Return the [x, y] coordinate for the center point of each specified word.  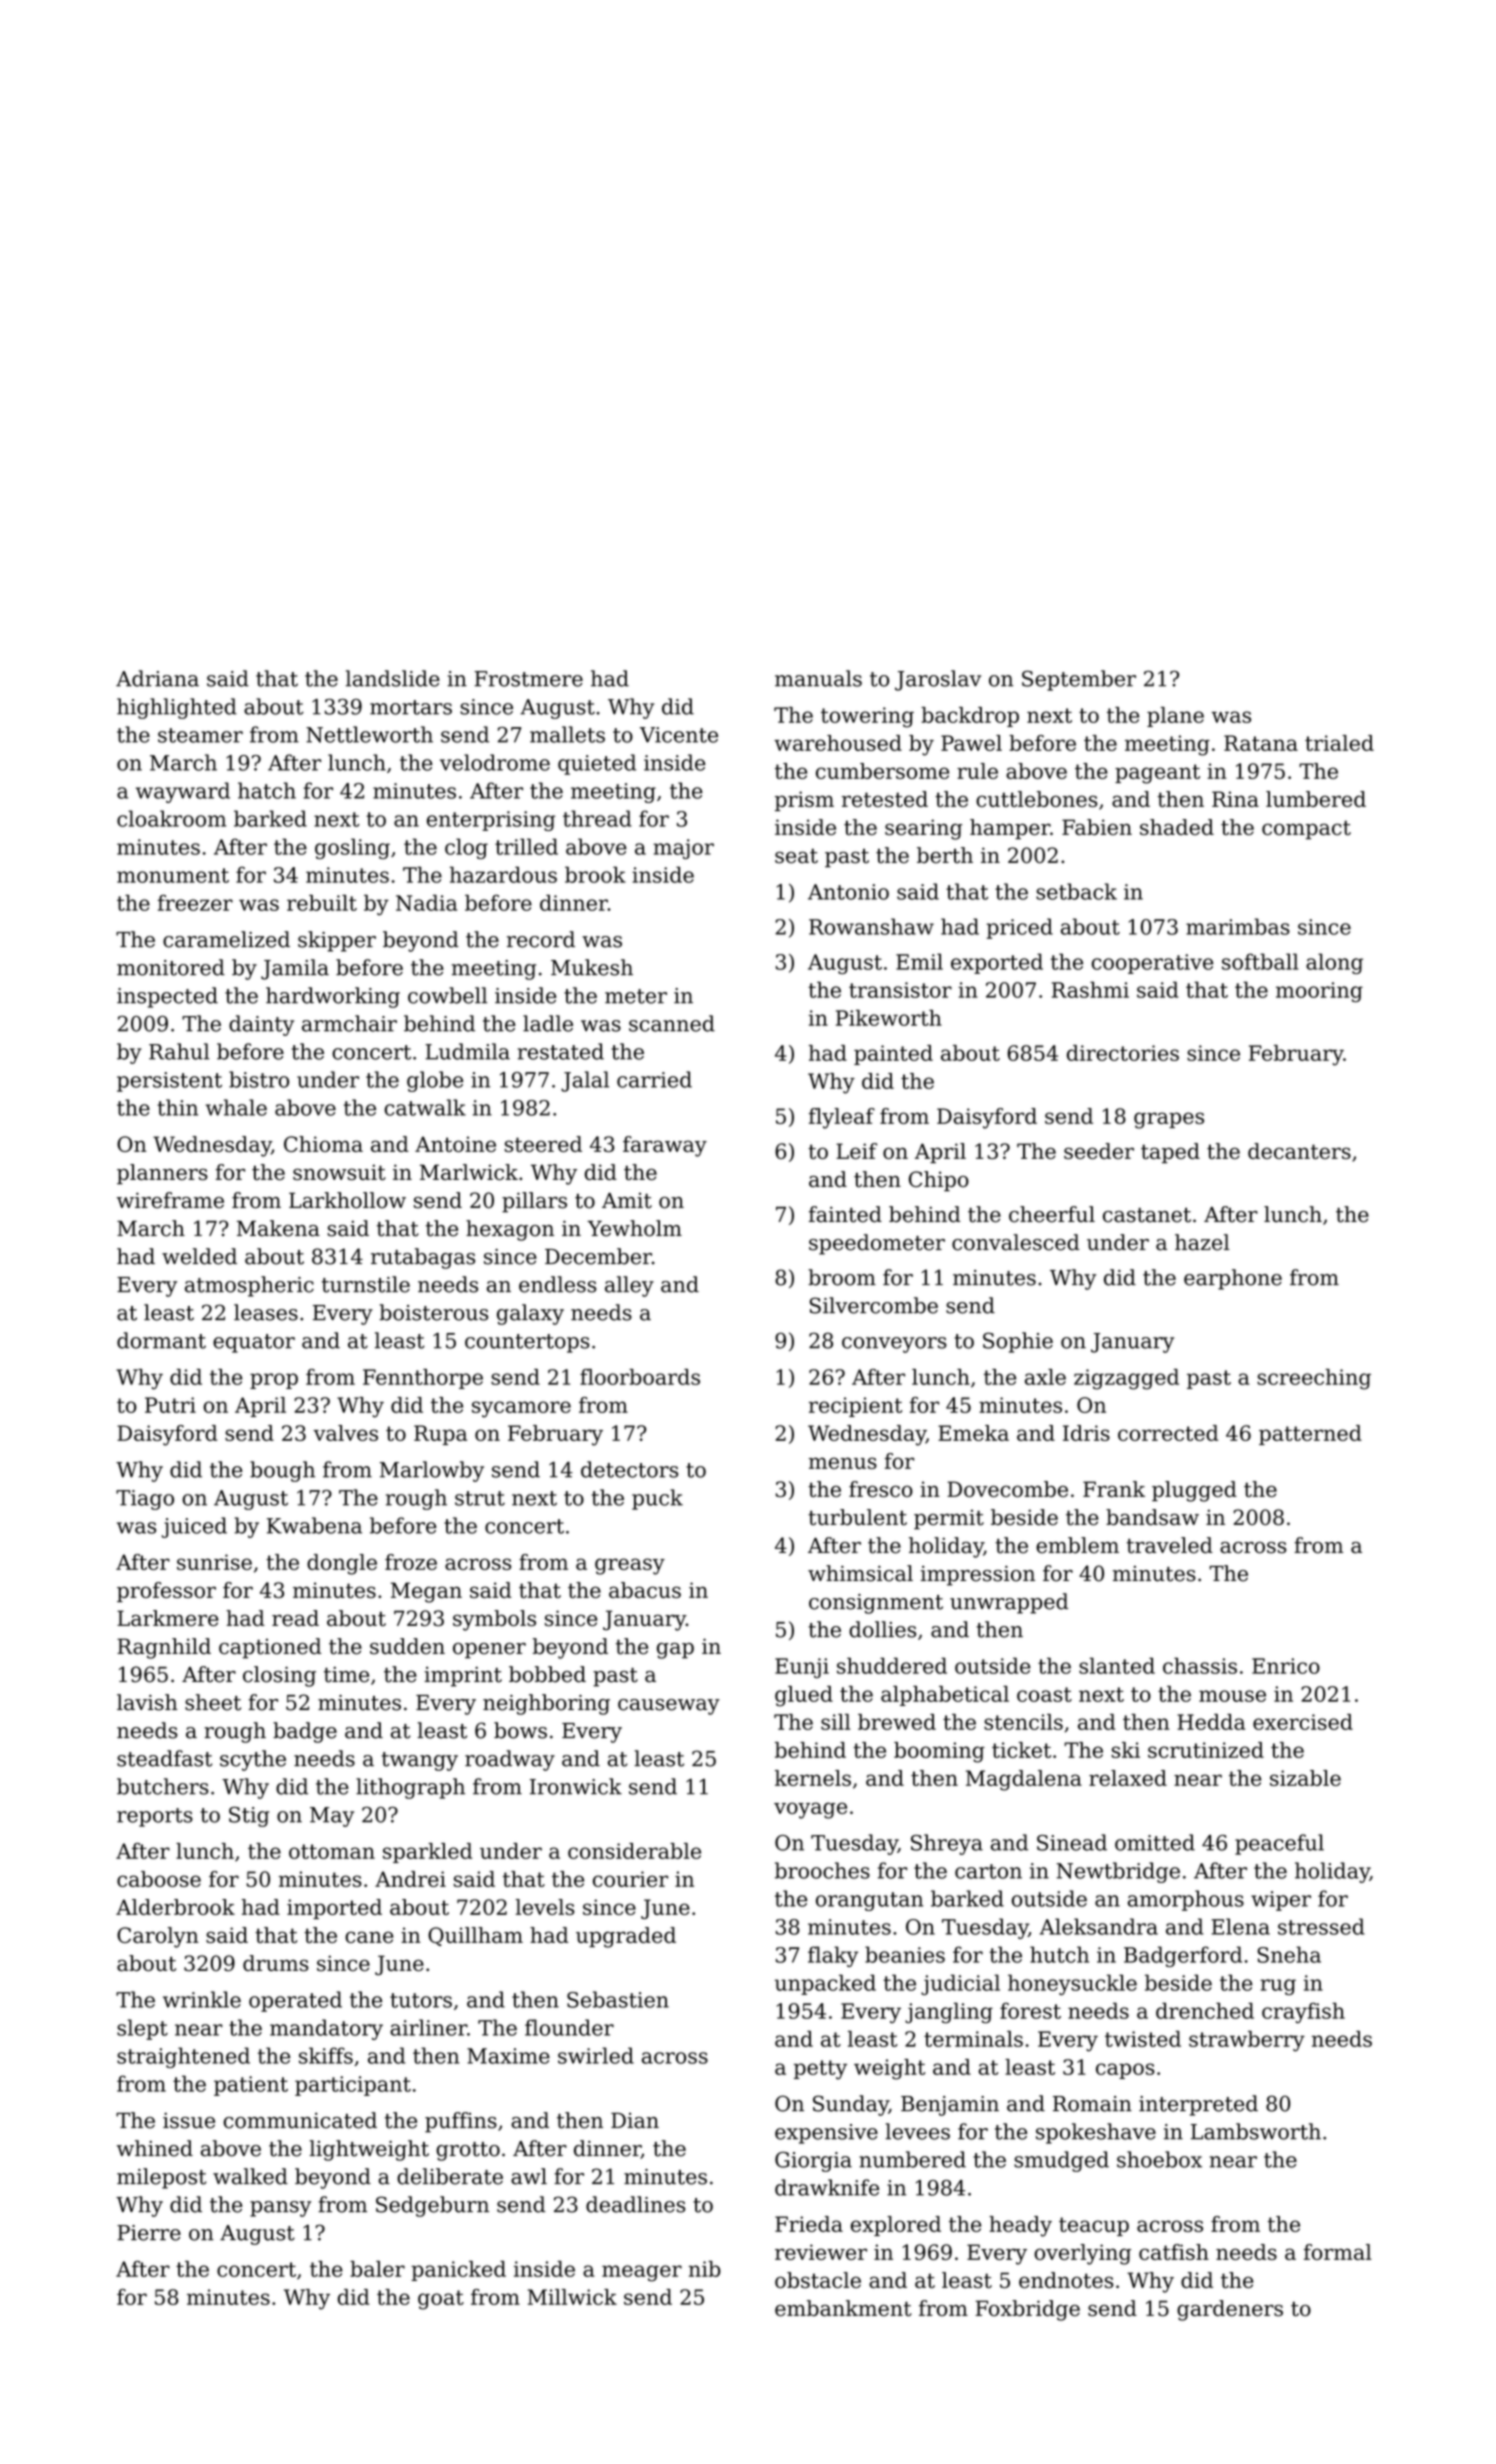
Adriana [157, 678]
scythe [253, 1760]
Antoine [455, 1144]
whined [155, 2148]
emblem [1077, 1545]
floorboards [640, 1377]
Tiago [145, 1500]
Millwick [572, 2297]
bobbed [547, 1674]
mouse [1232, 1696]
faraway [665, 1146]
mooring [1319, 992]
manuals [818, 678]
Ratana [1261, 743]
